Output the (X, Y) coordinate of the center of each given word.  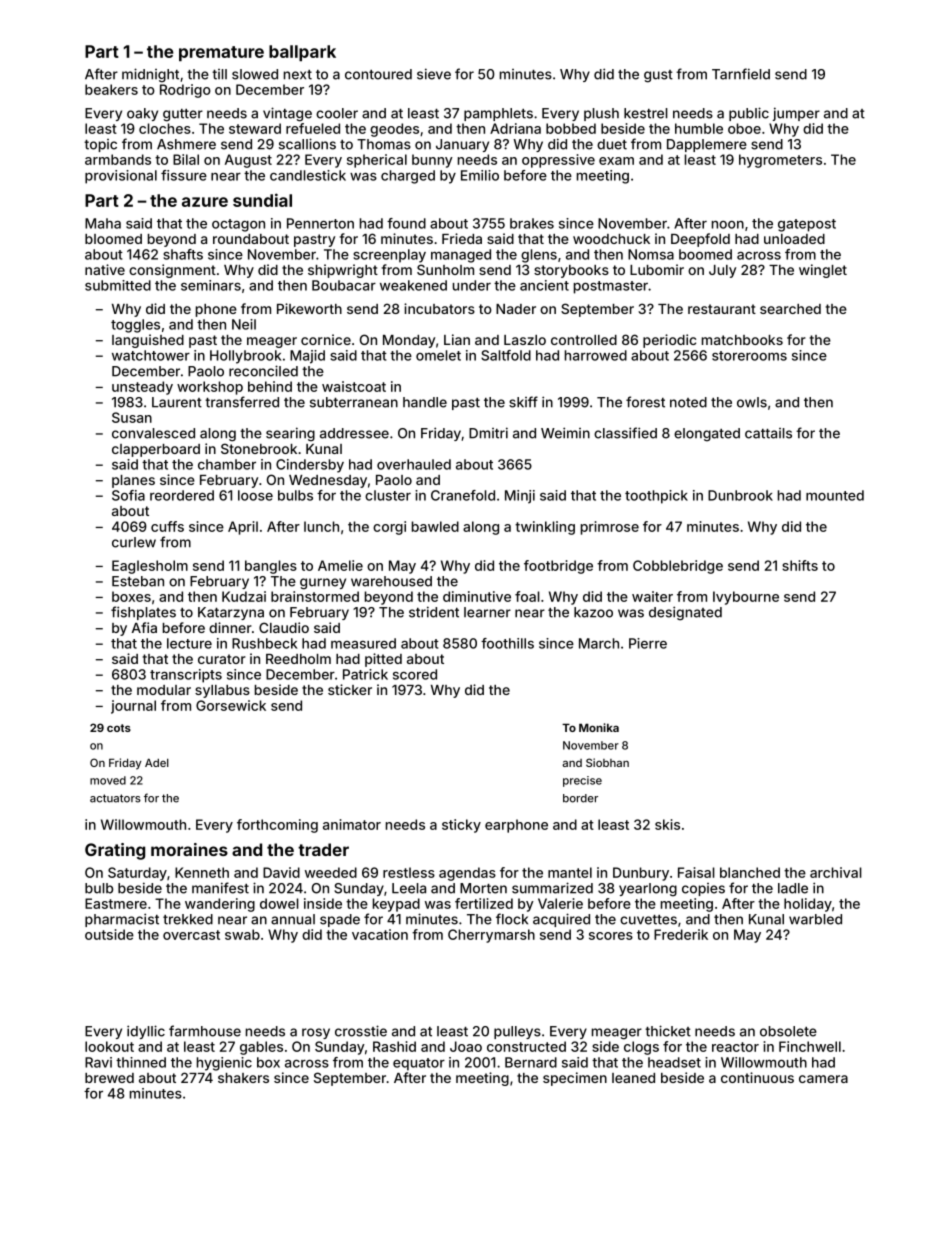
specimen (575, 1079)
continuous (757, 1077)
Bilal (186, 159)
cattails (768, 433)
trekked (188, 919)
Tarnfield (741, 74)
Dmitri (488, 433)
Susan (132, 417)
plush (601, 114)
